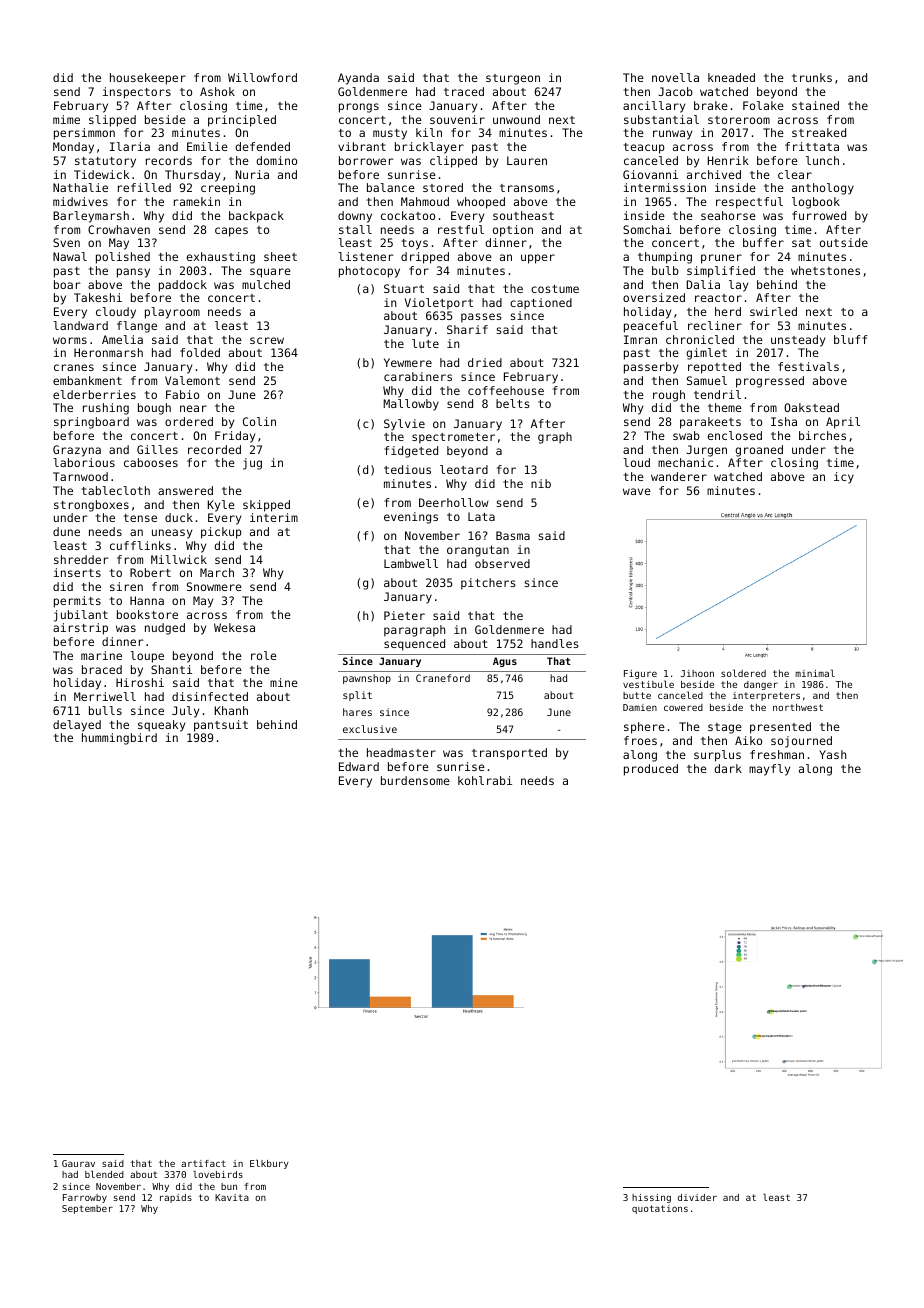 The image size is (924, 1308). Describe the element at coordinates (358, 79) in the screenshot. I see `Ayanda` at that location.
